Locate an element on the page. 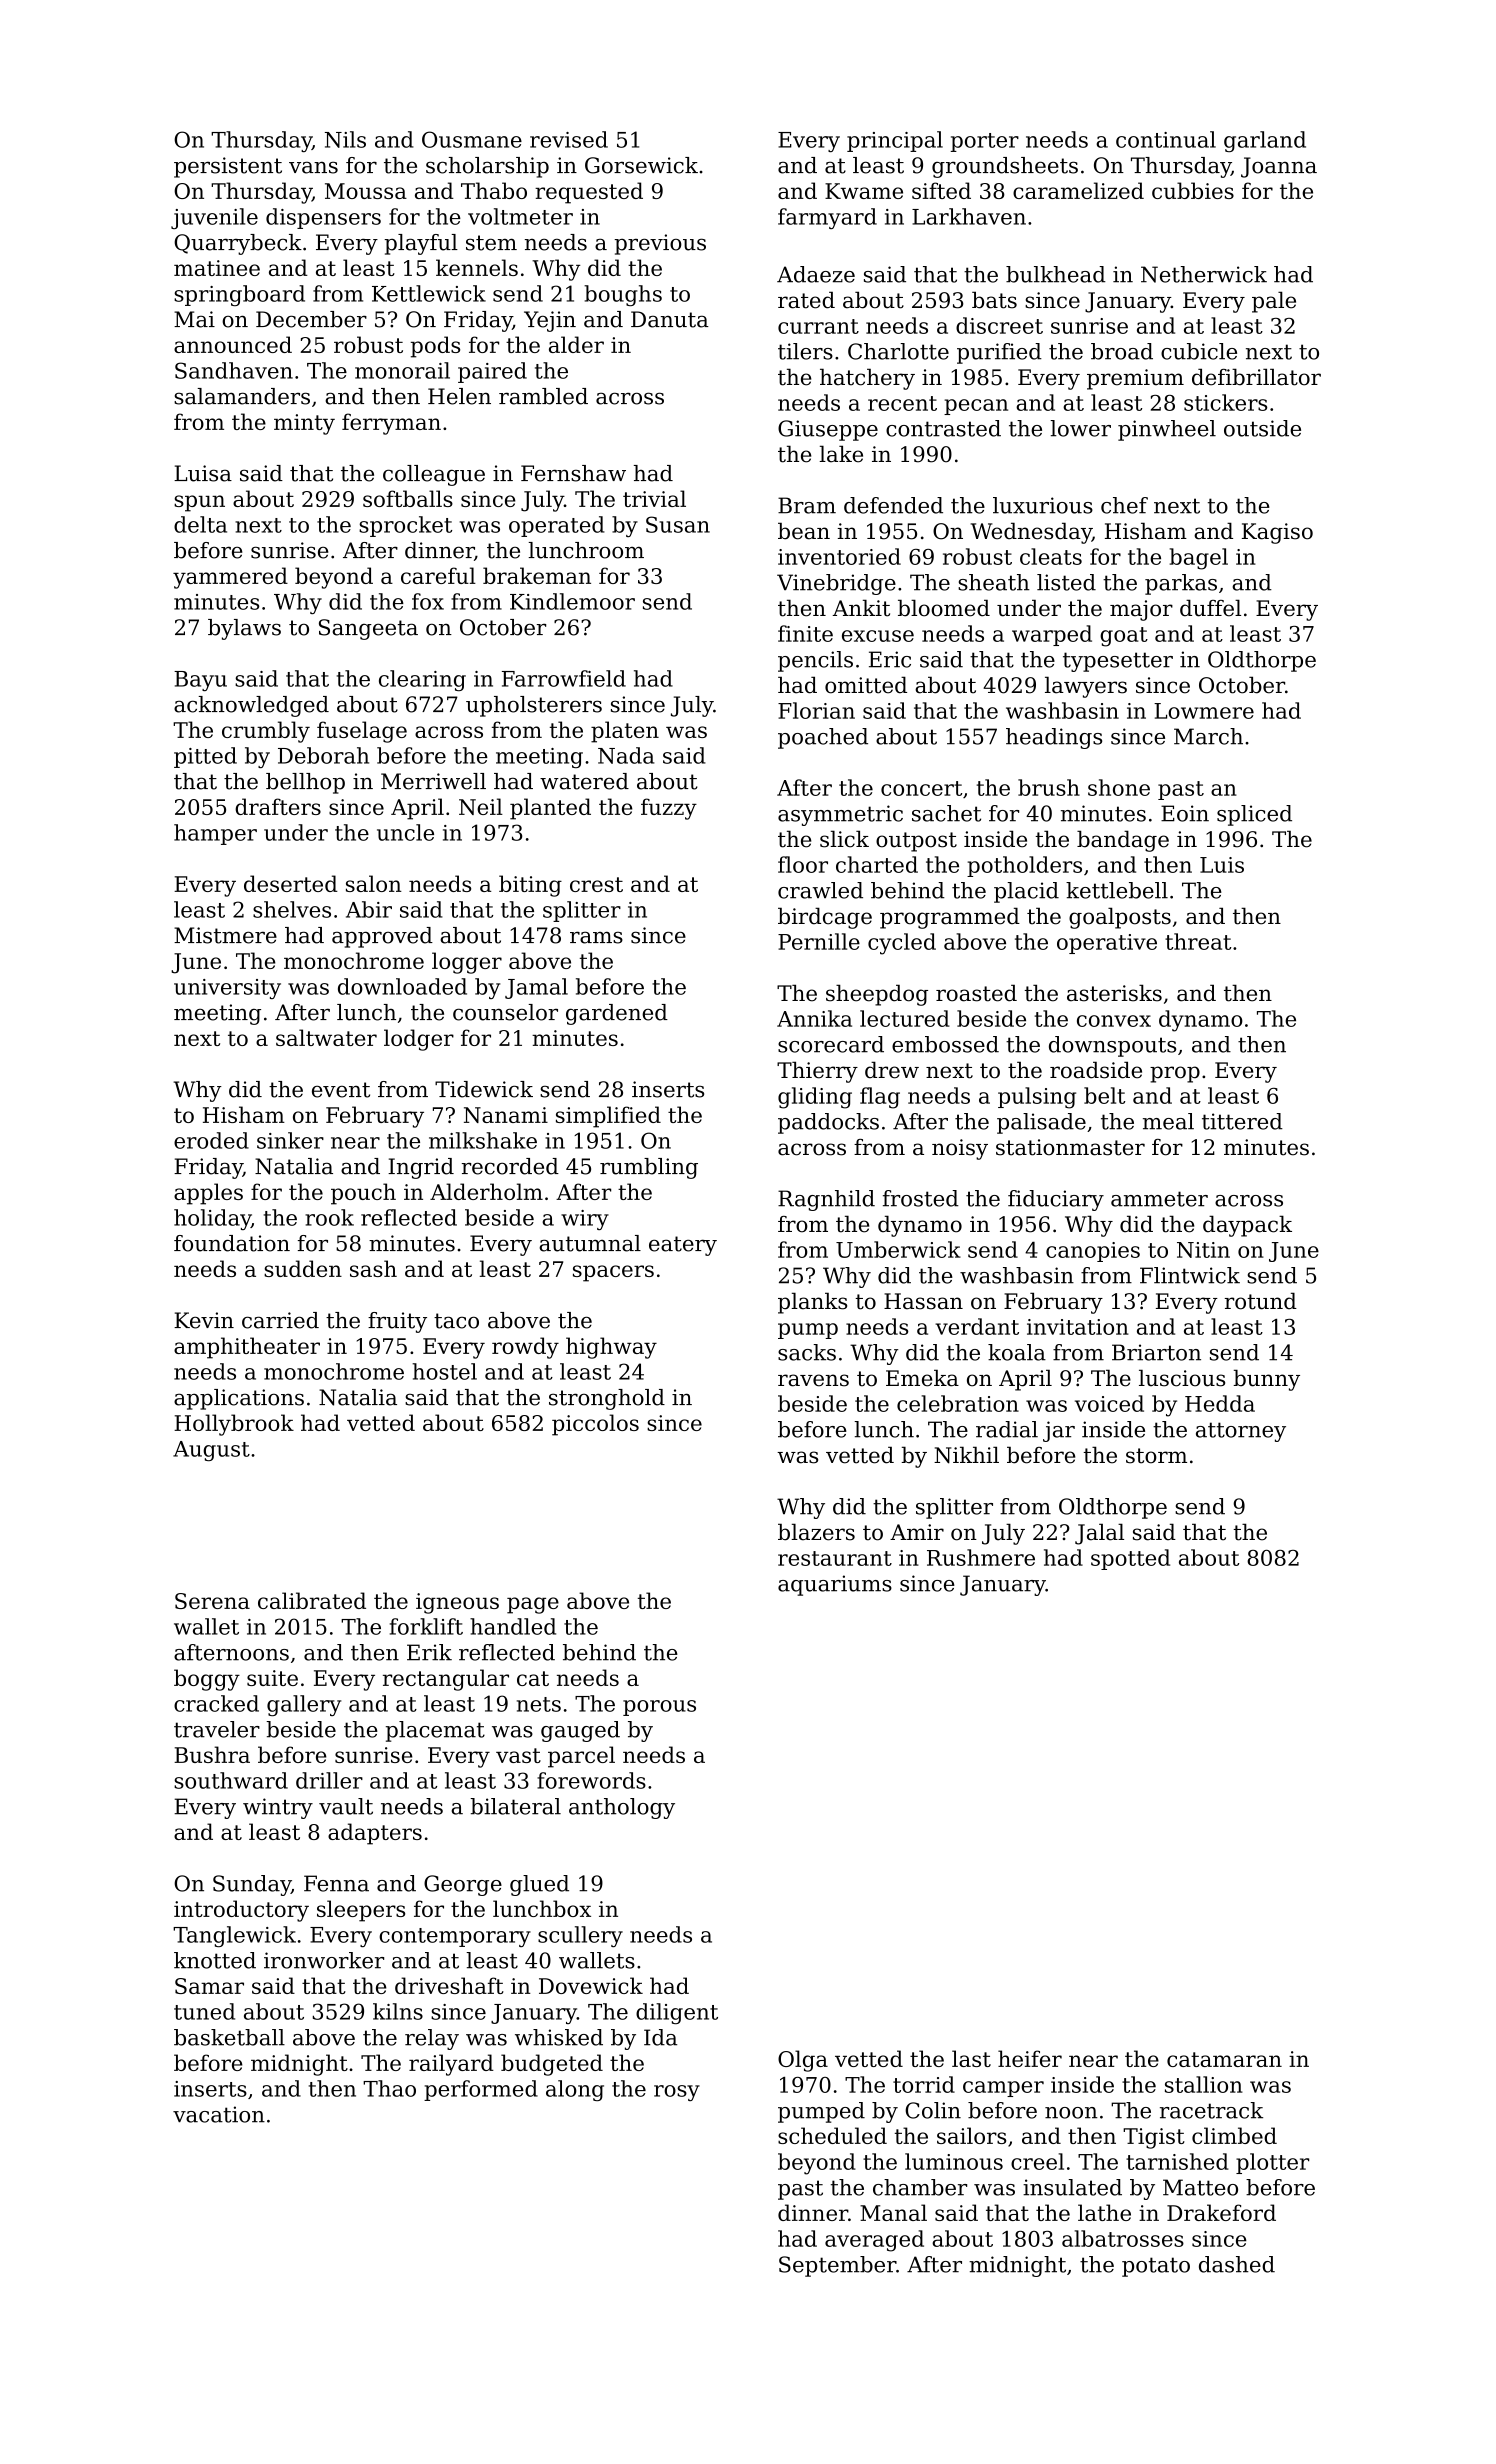 Image resolution: width=1496 pixels, height=2464 pixels. vacation is located at coordinates (219, 2114).
